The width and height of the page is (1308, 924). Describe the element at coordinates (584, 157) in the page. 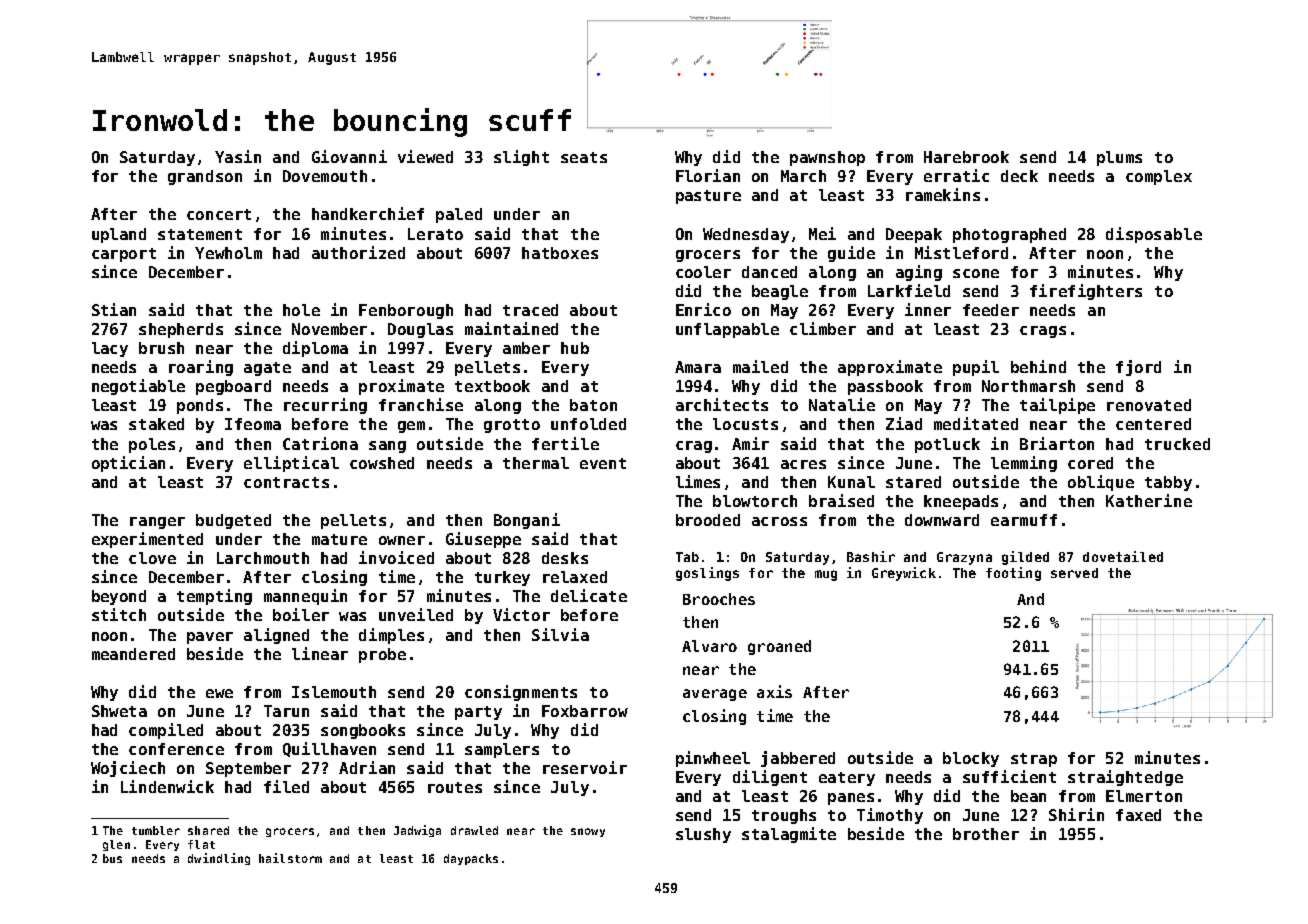

I see `seats` at that location.
